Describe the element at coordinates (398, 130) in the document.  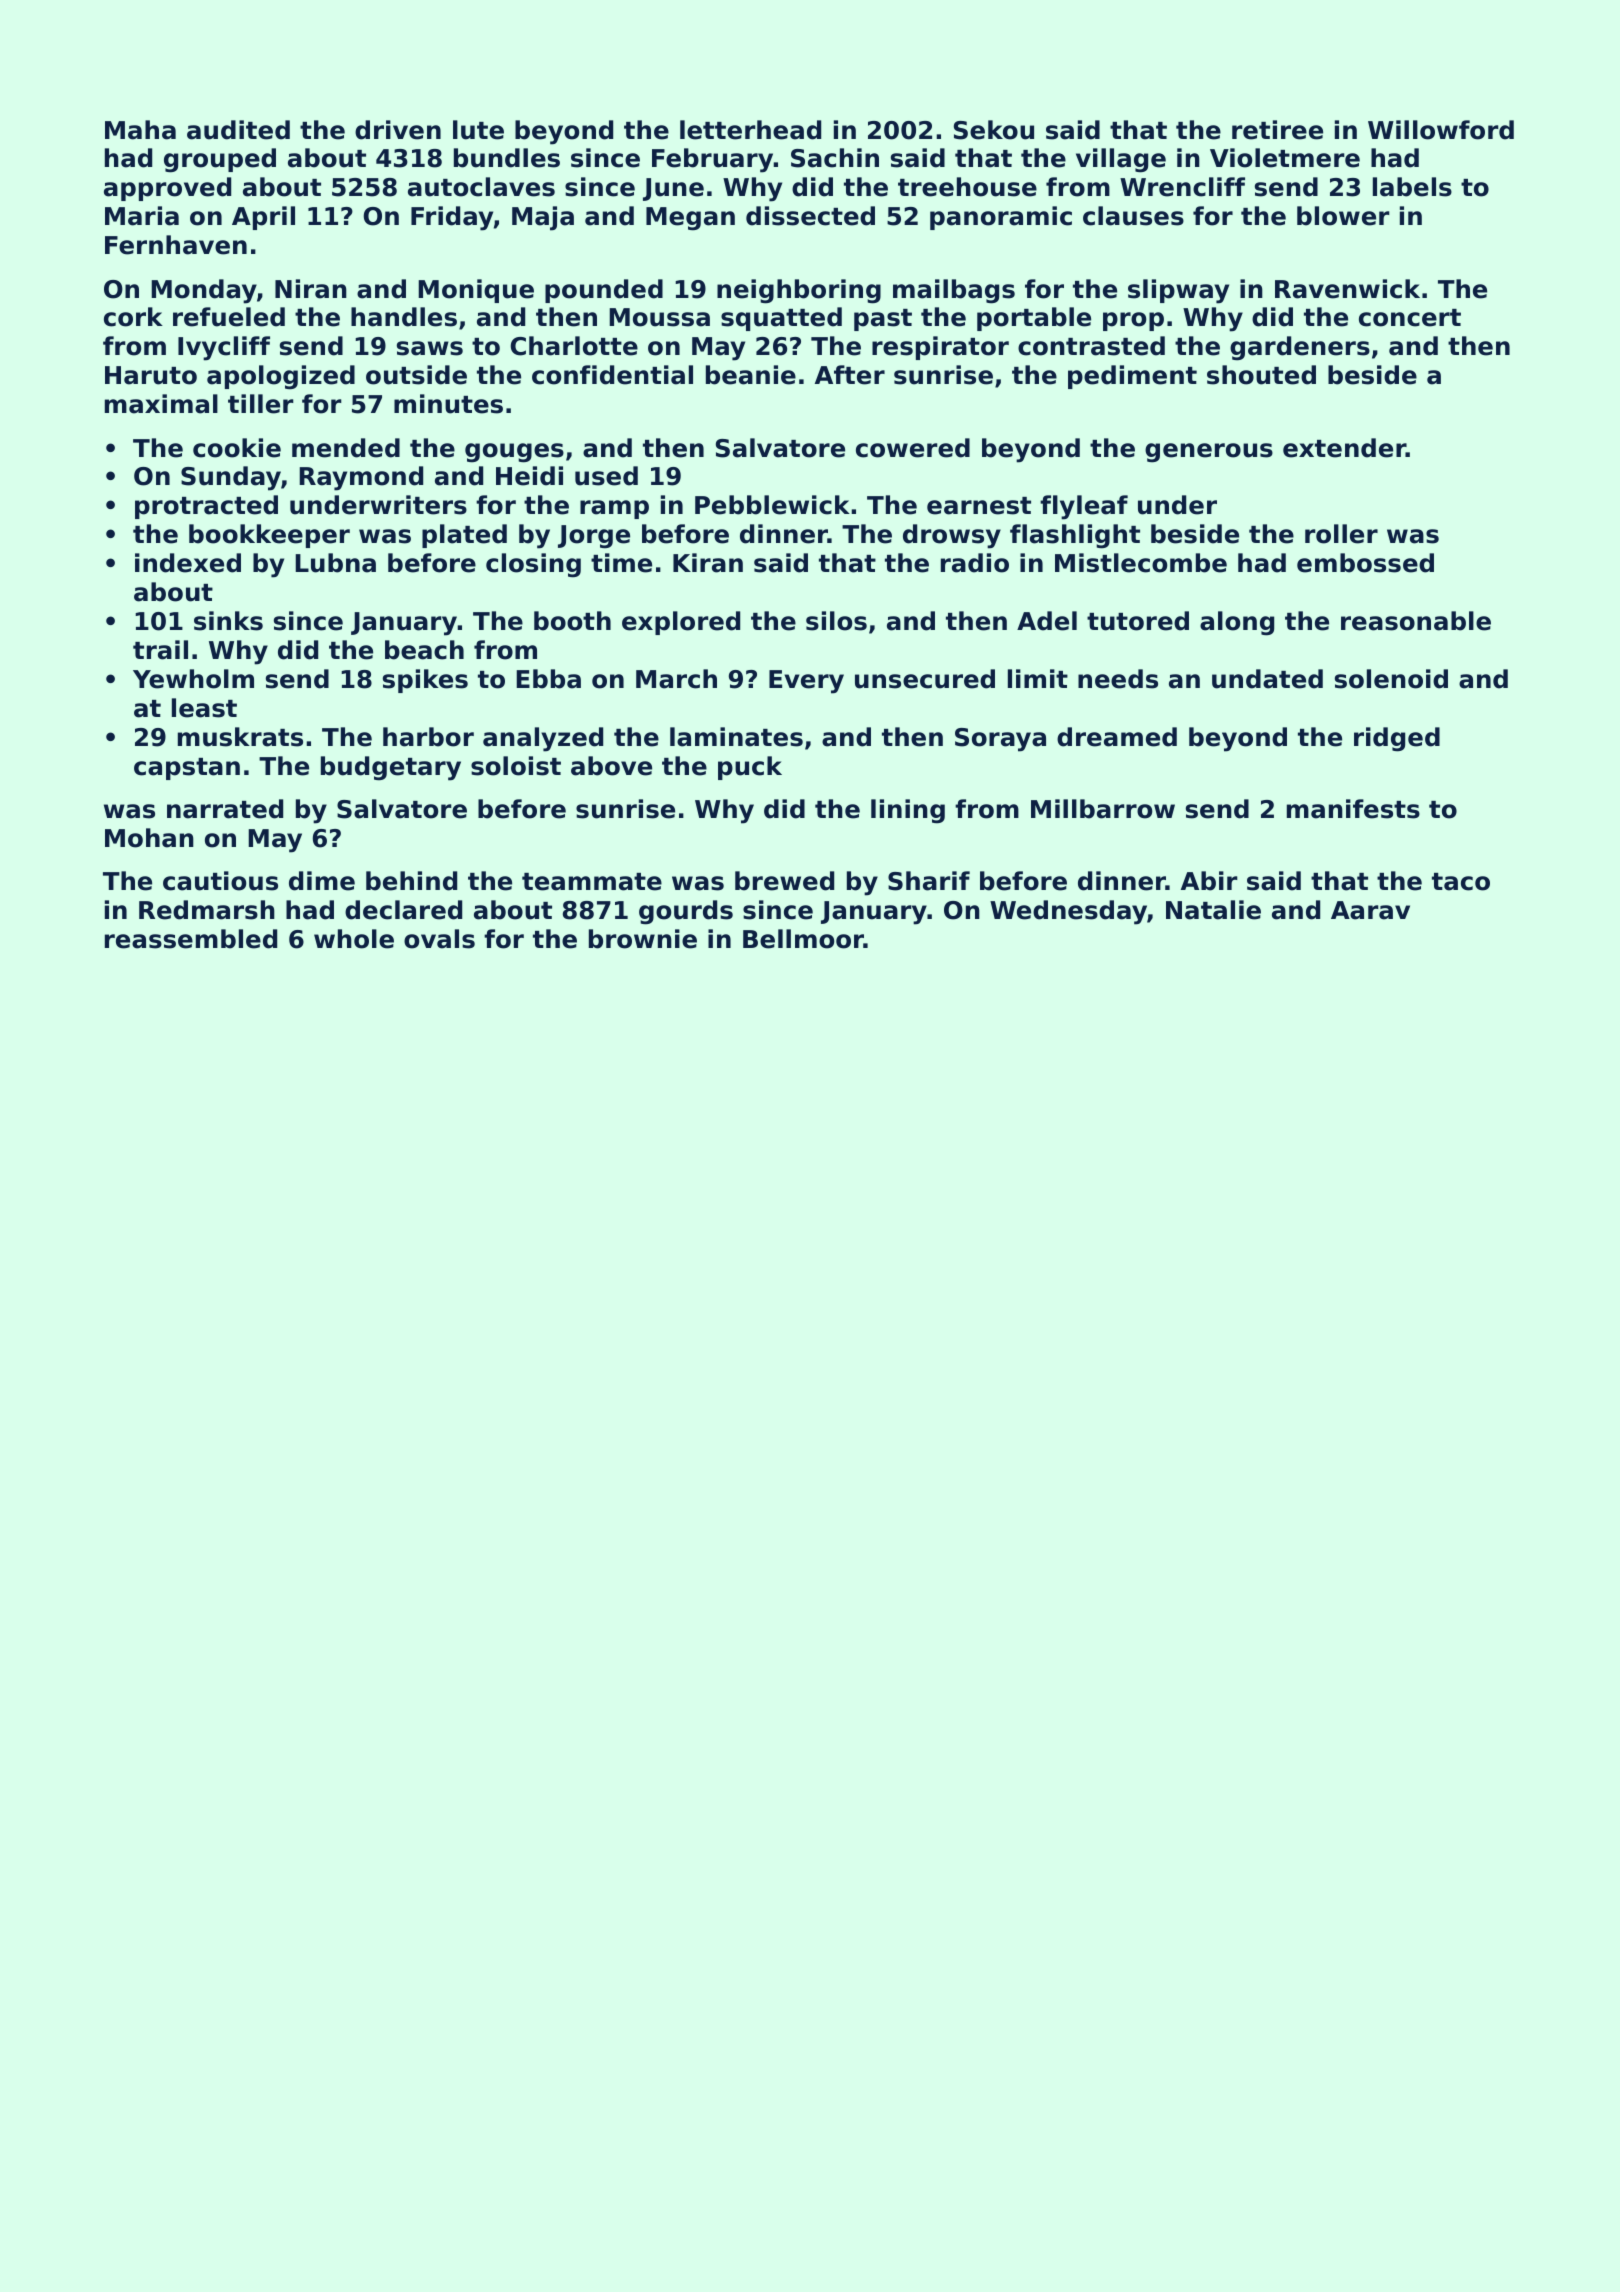
I see `driven` at that location.
